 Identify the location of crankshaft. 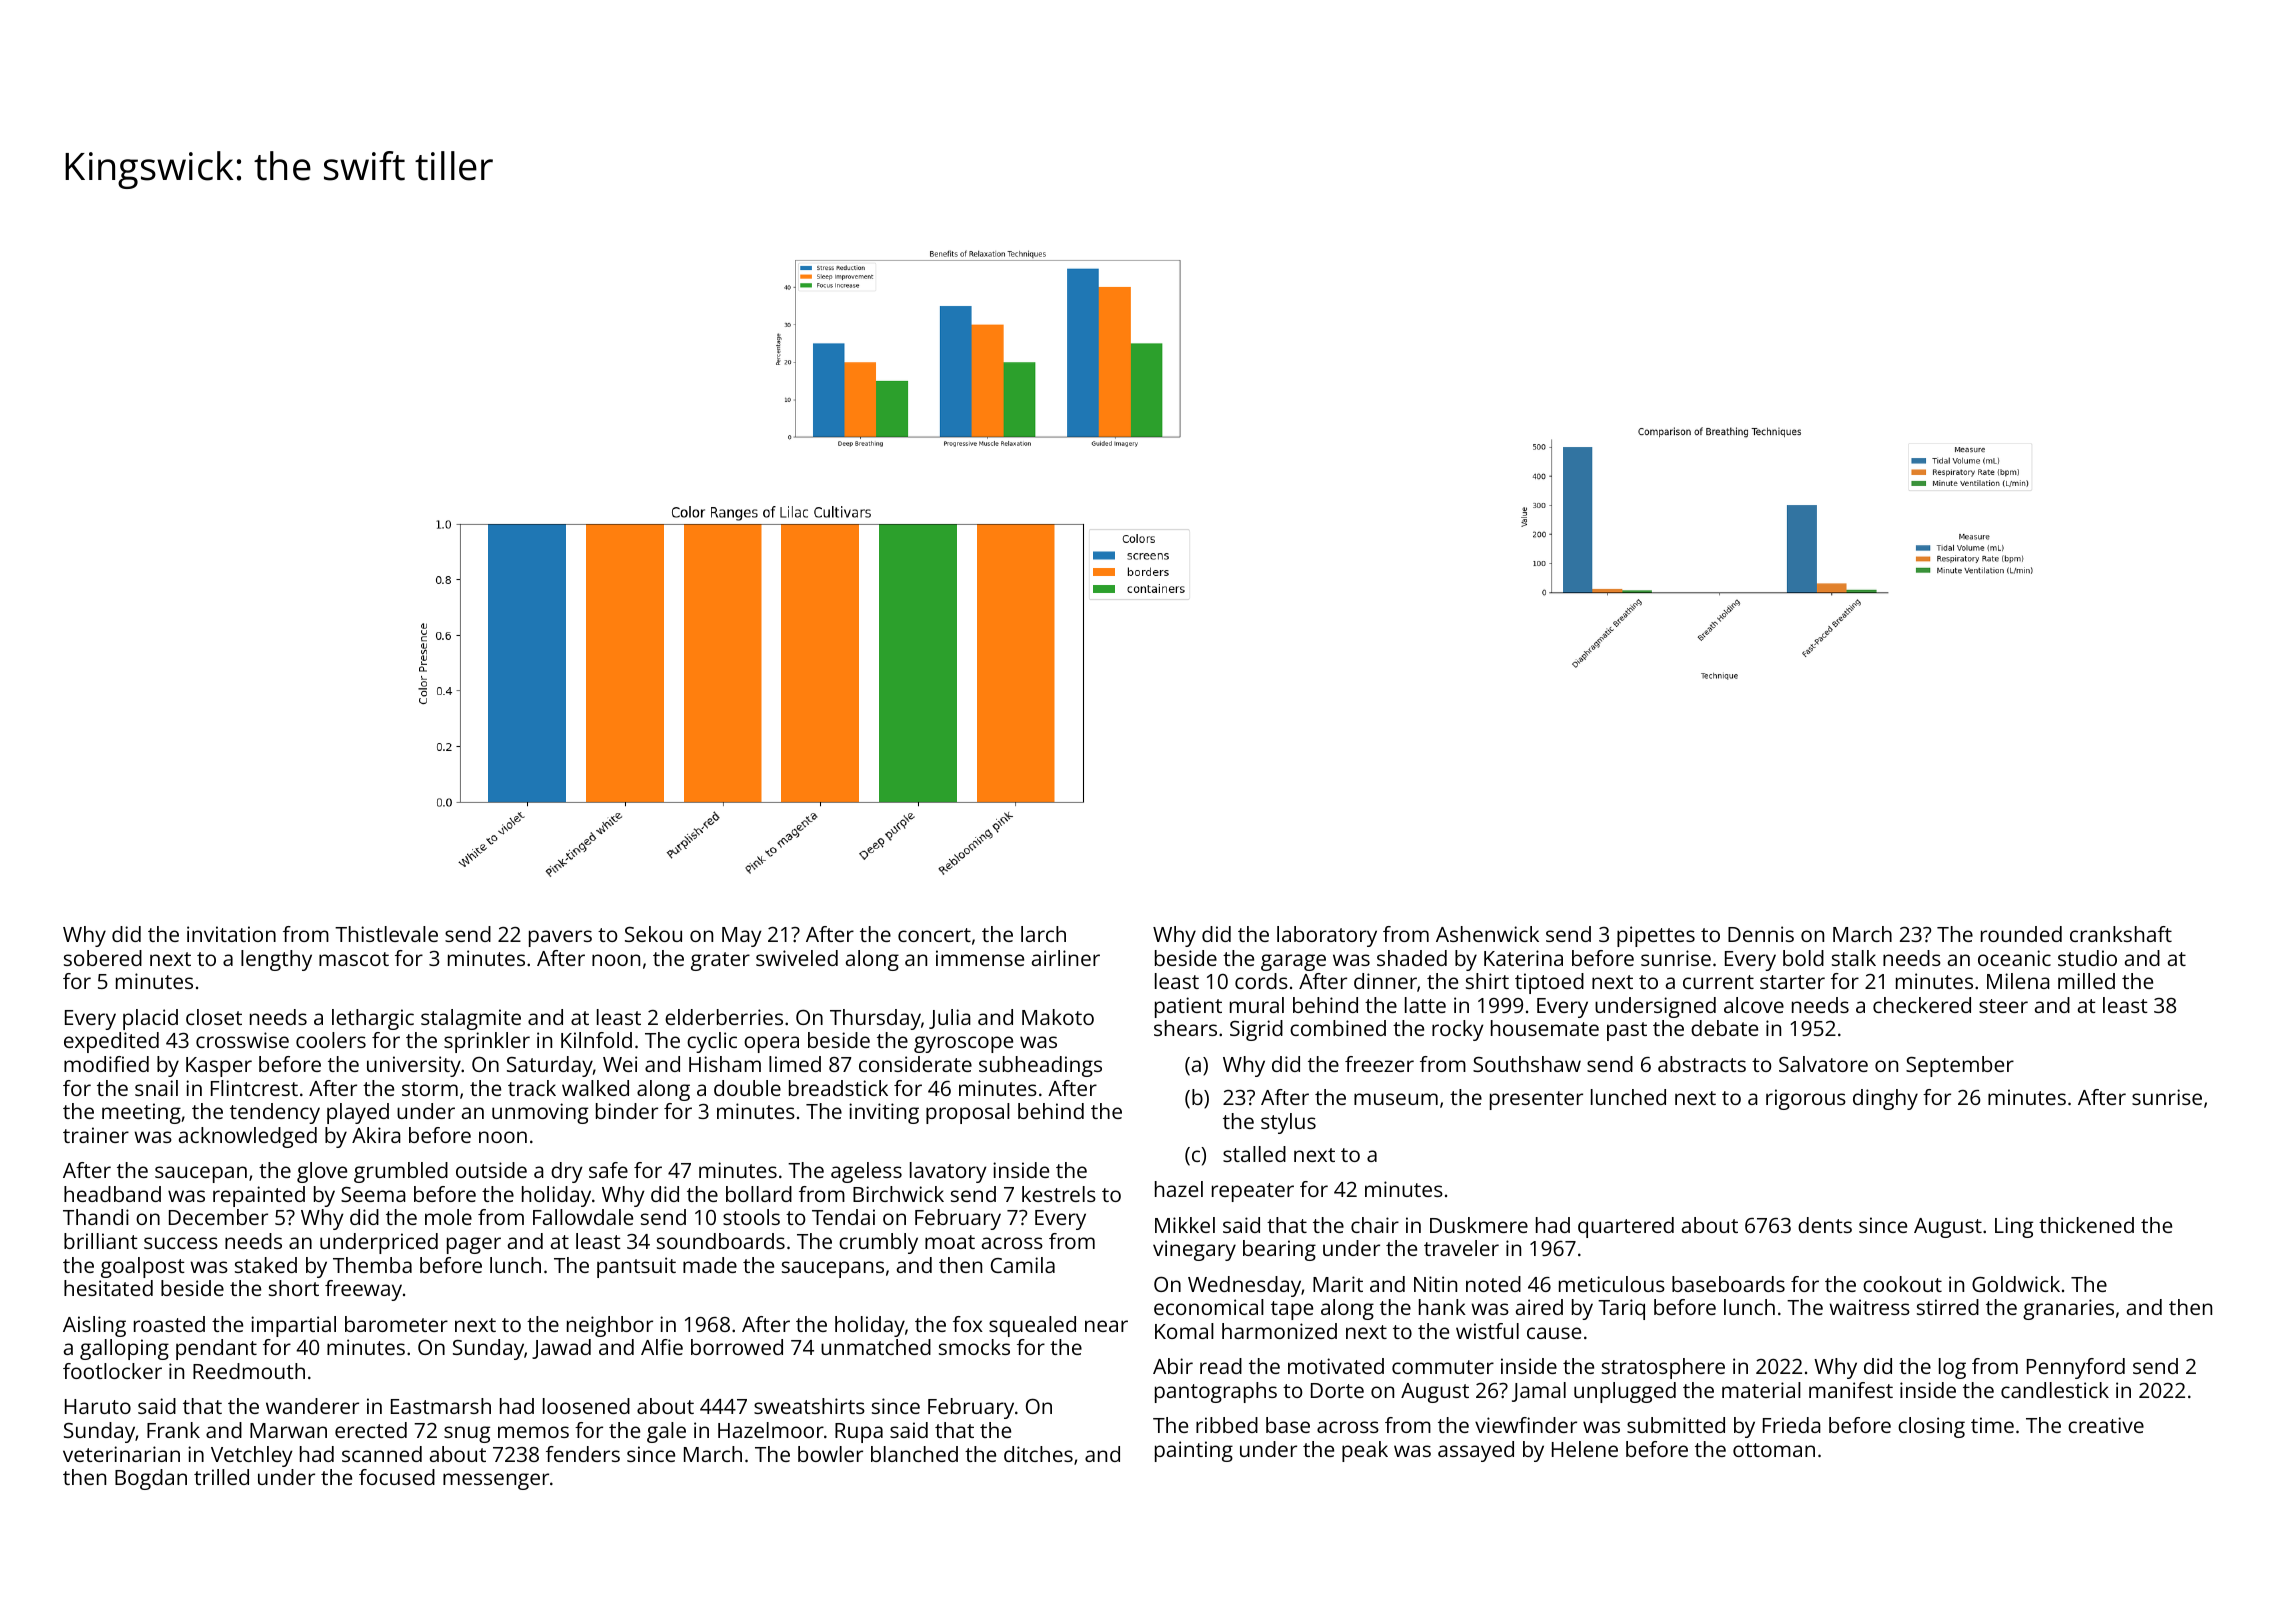
(2121, 934).
